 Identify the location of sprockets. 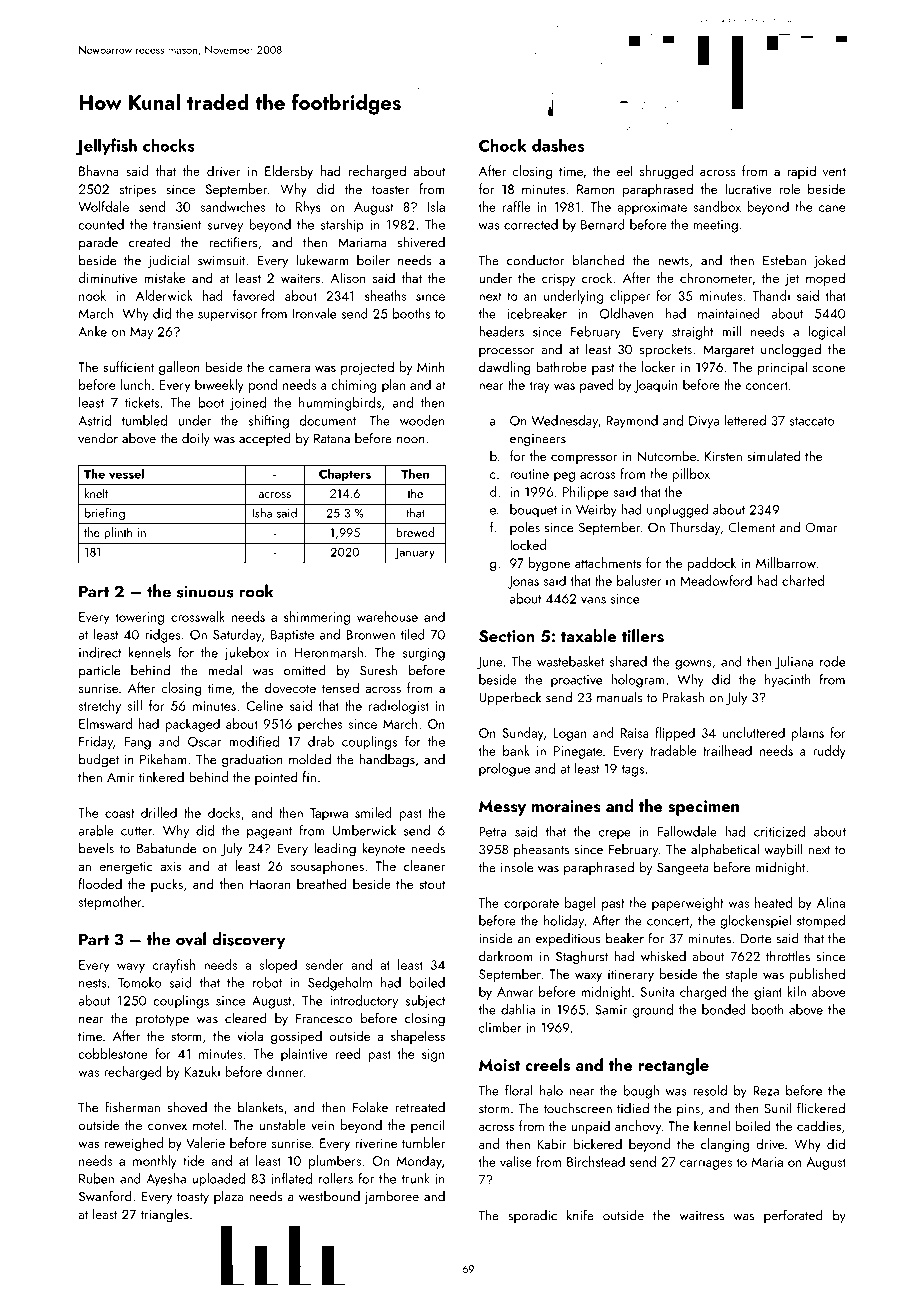
(666, 350).
